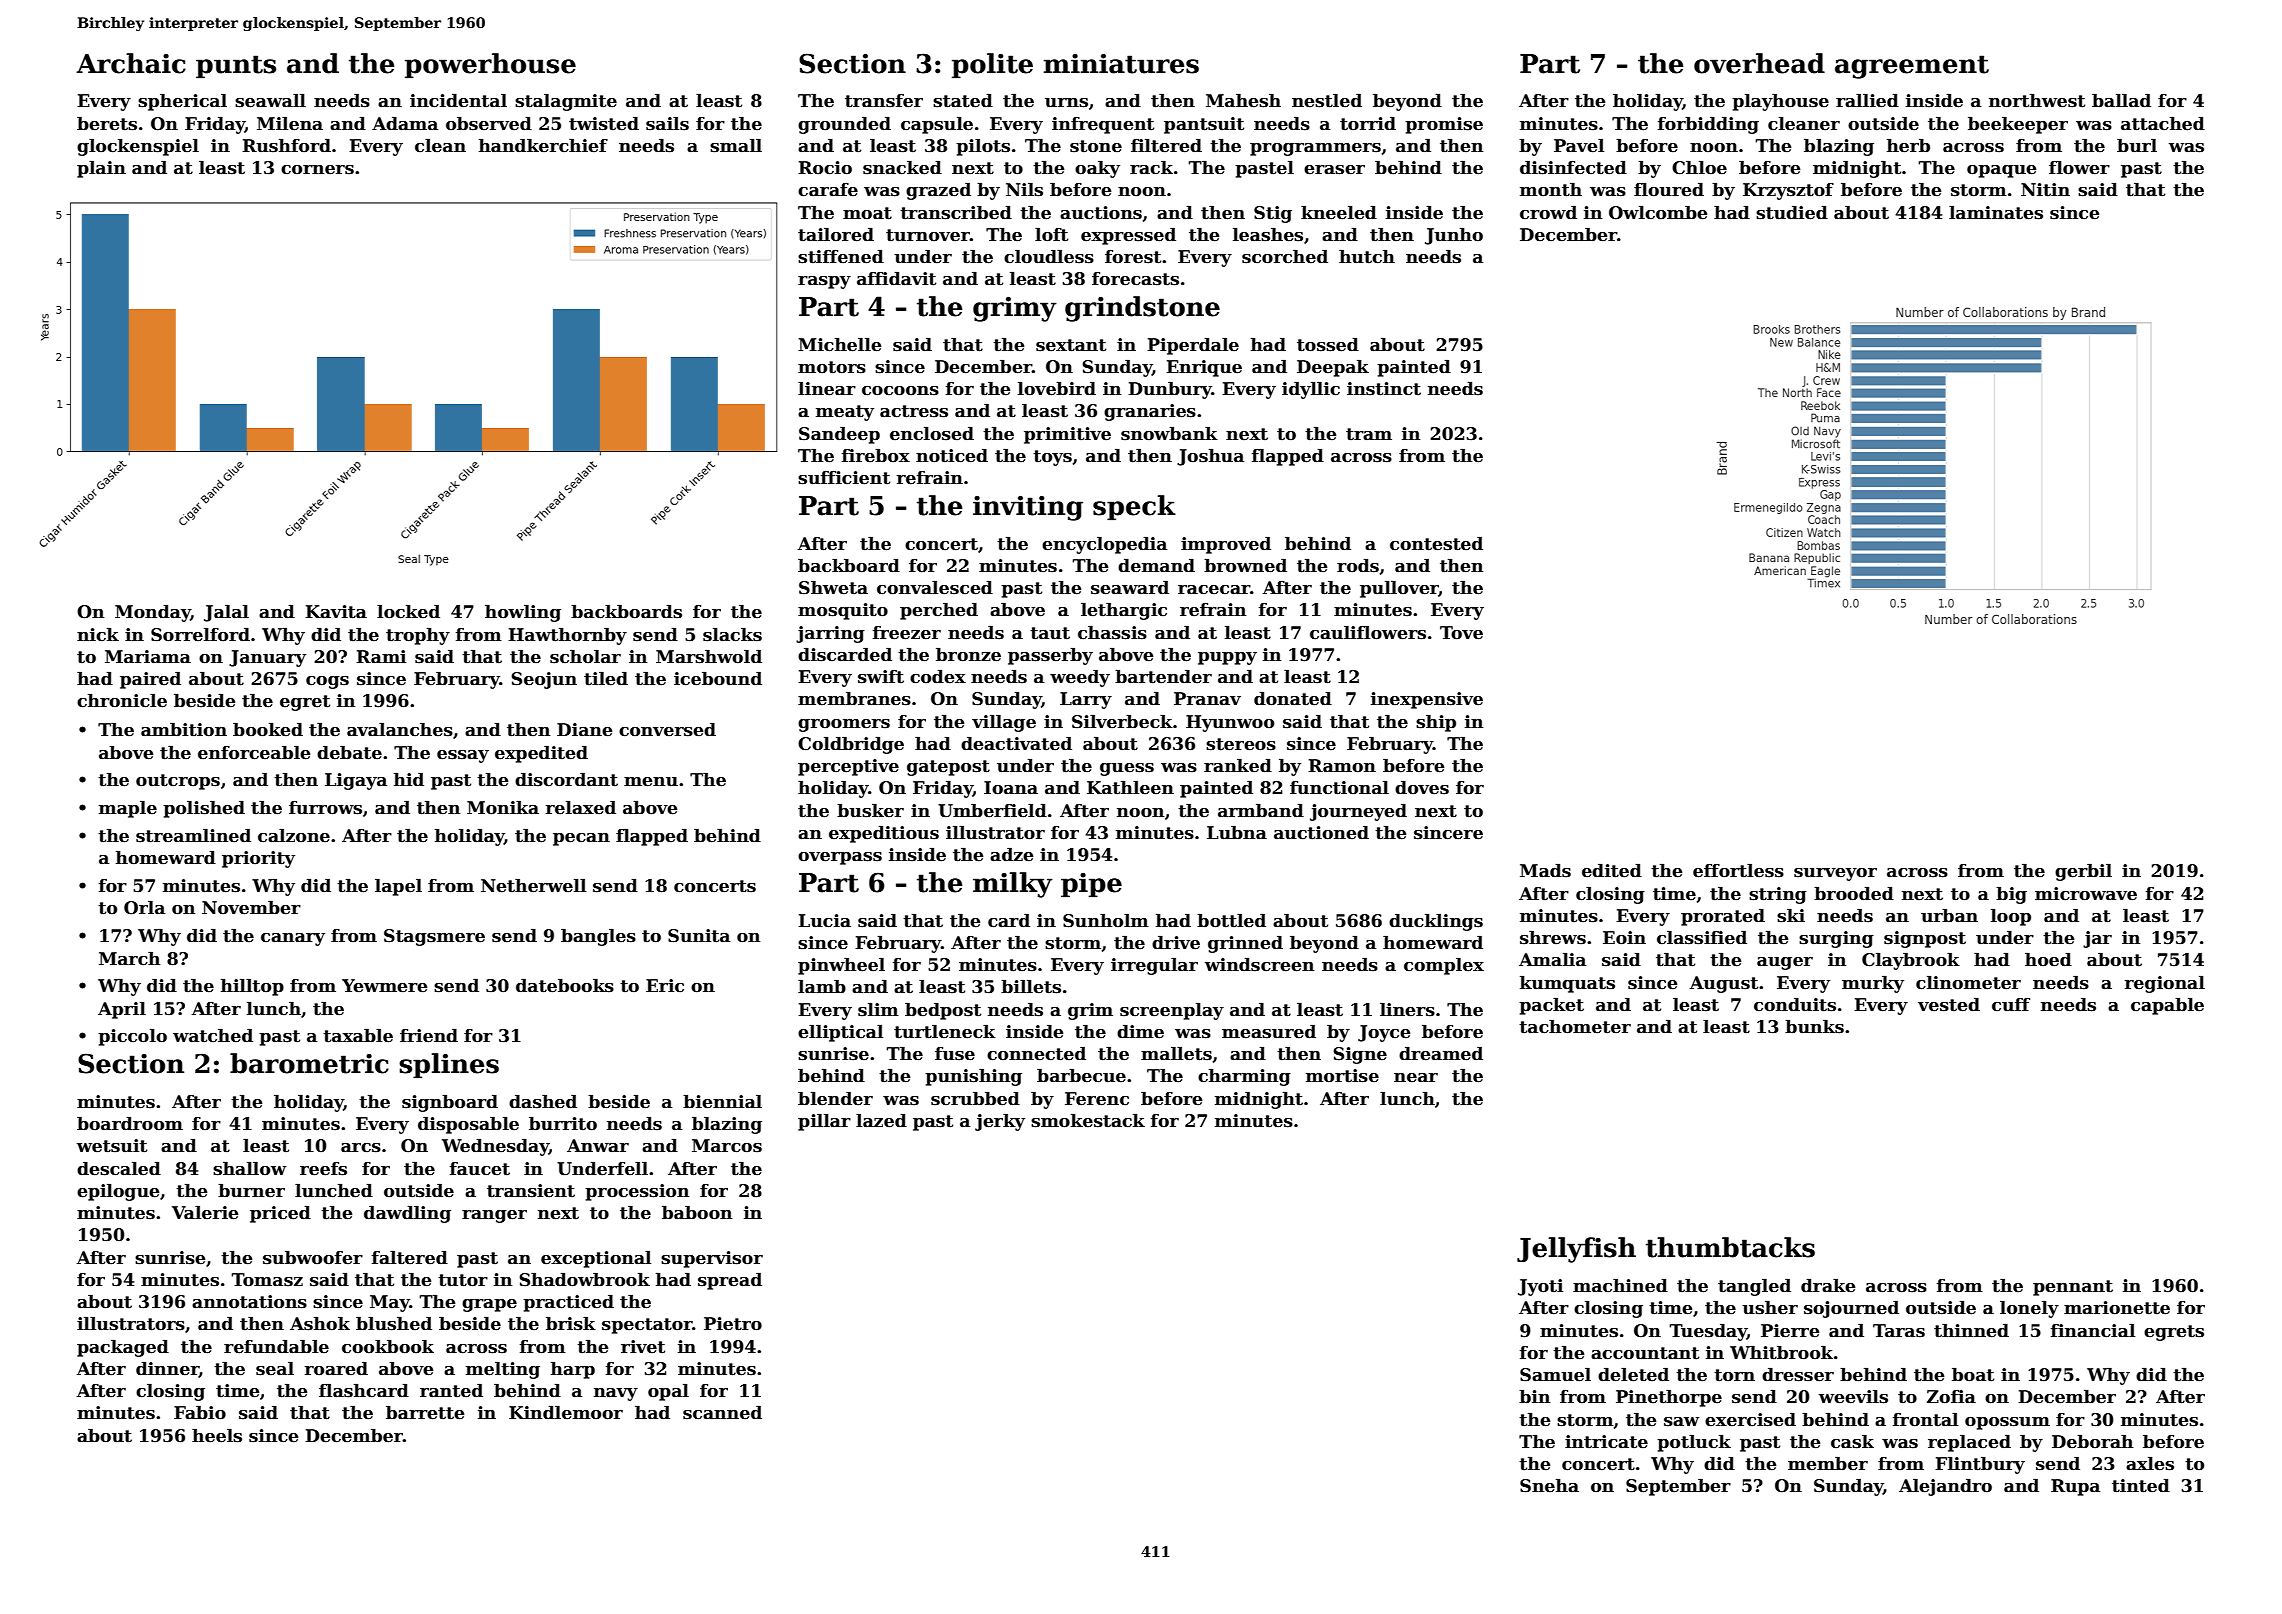  What do you see at coordinates (907, 633) in the screenshot?
I see `freezer` at bounding box center [907, 633].
